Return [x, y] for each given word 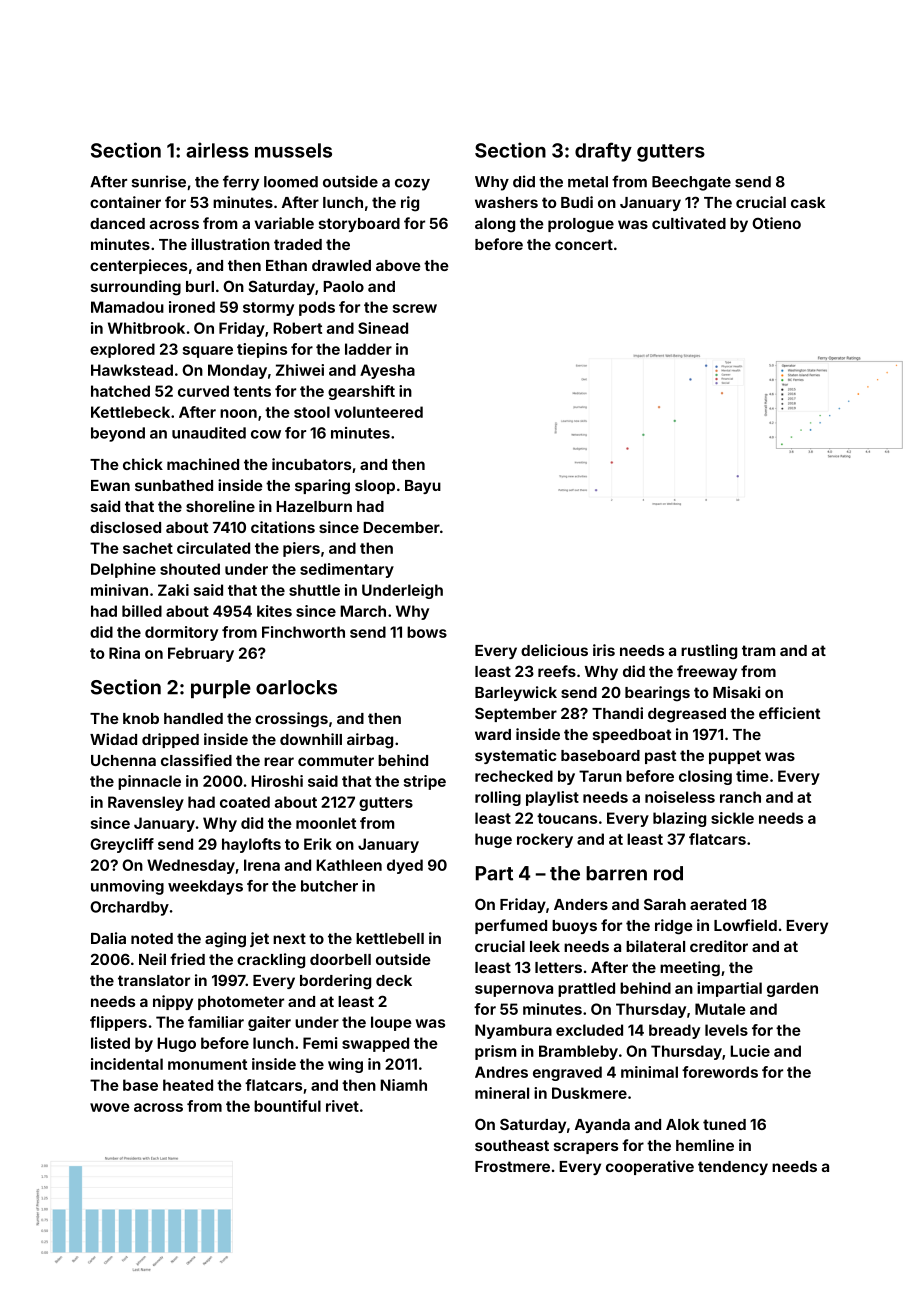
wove [110, 1107]
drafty [603, 152]
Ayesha [387, 371]
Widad [113, 739]
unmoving [127, 887]
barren [616, 873]
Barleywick [516, 693]
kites [274, 611]
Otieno [776, 223]
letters [558, 967]
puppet [735, 757]
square [208, 352]
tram [758, 650]
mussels [293, 150]
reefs [557, 671]
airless [217, 150]
